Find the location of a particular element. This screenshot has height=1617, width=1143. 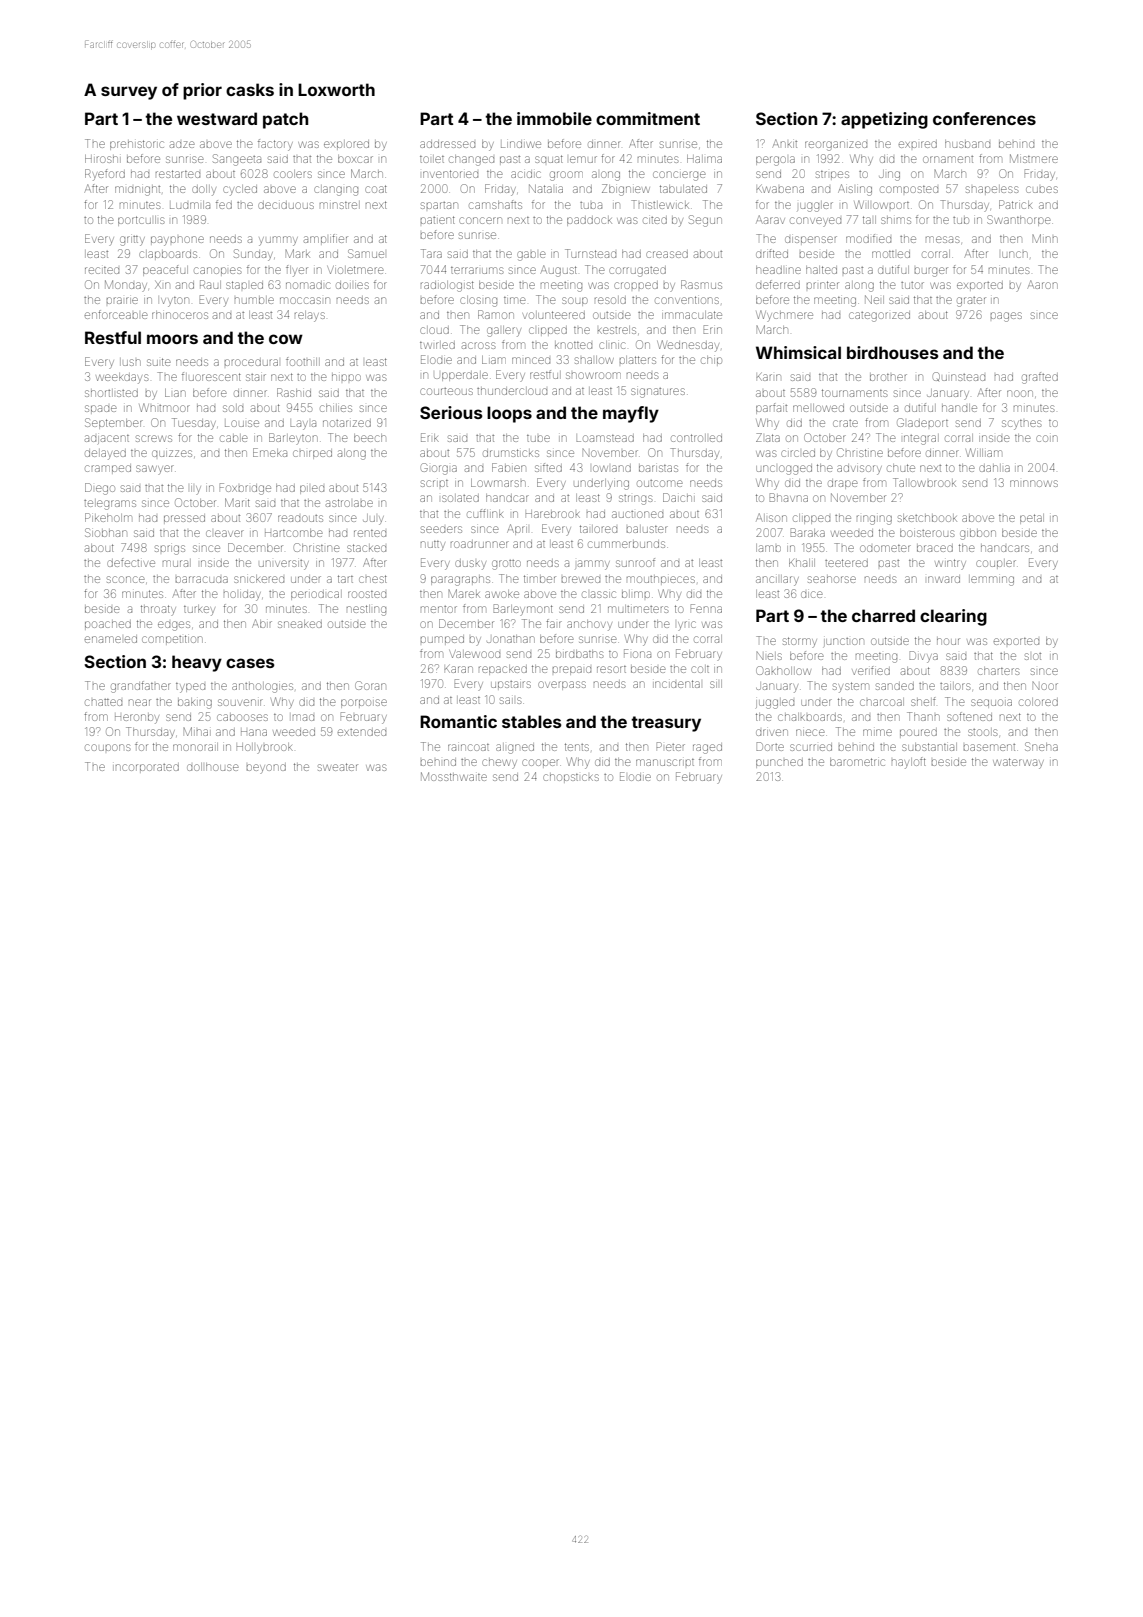

lemming is located at coordinates (992, 581).
